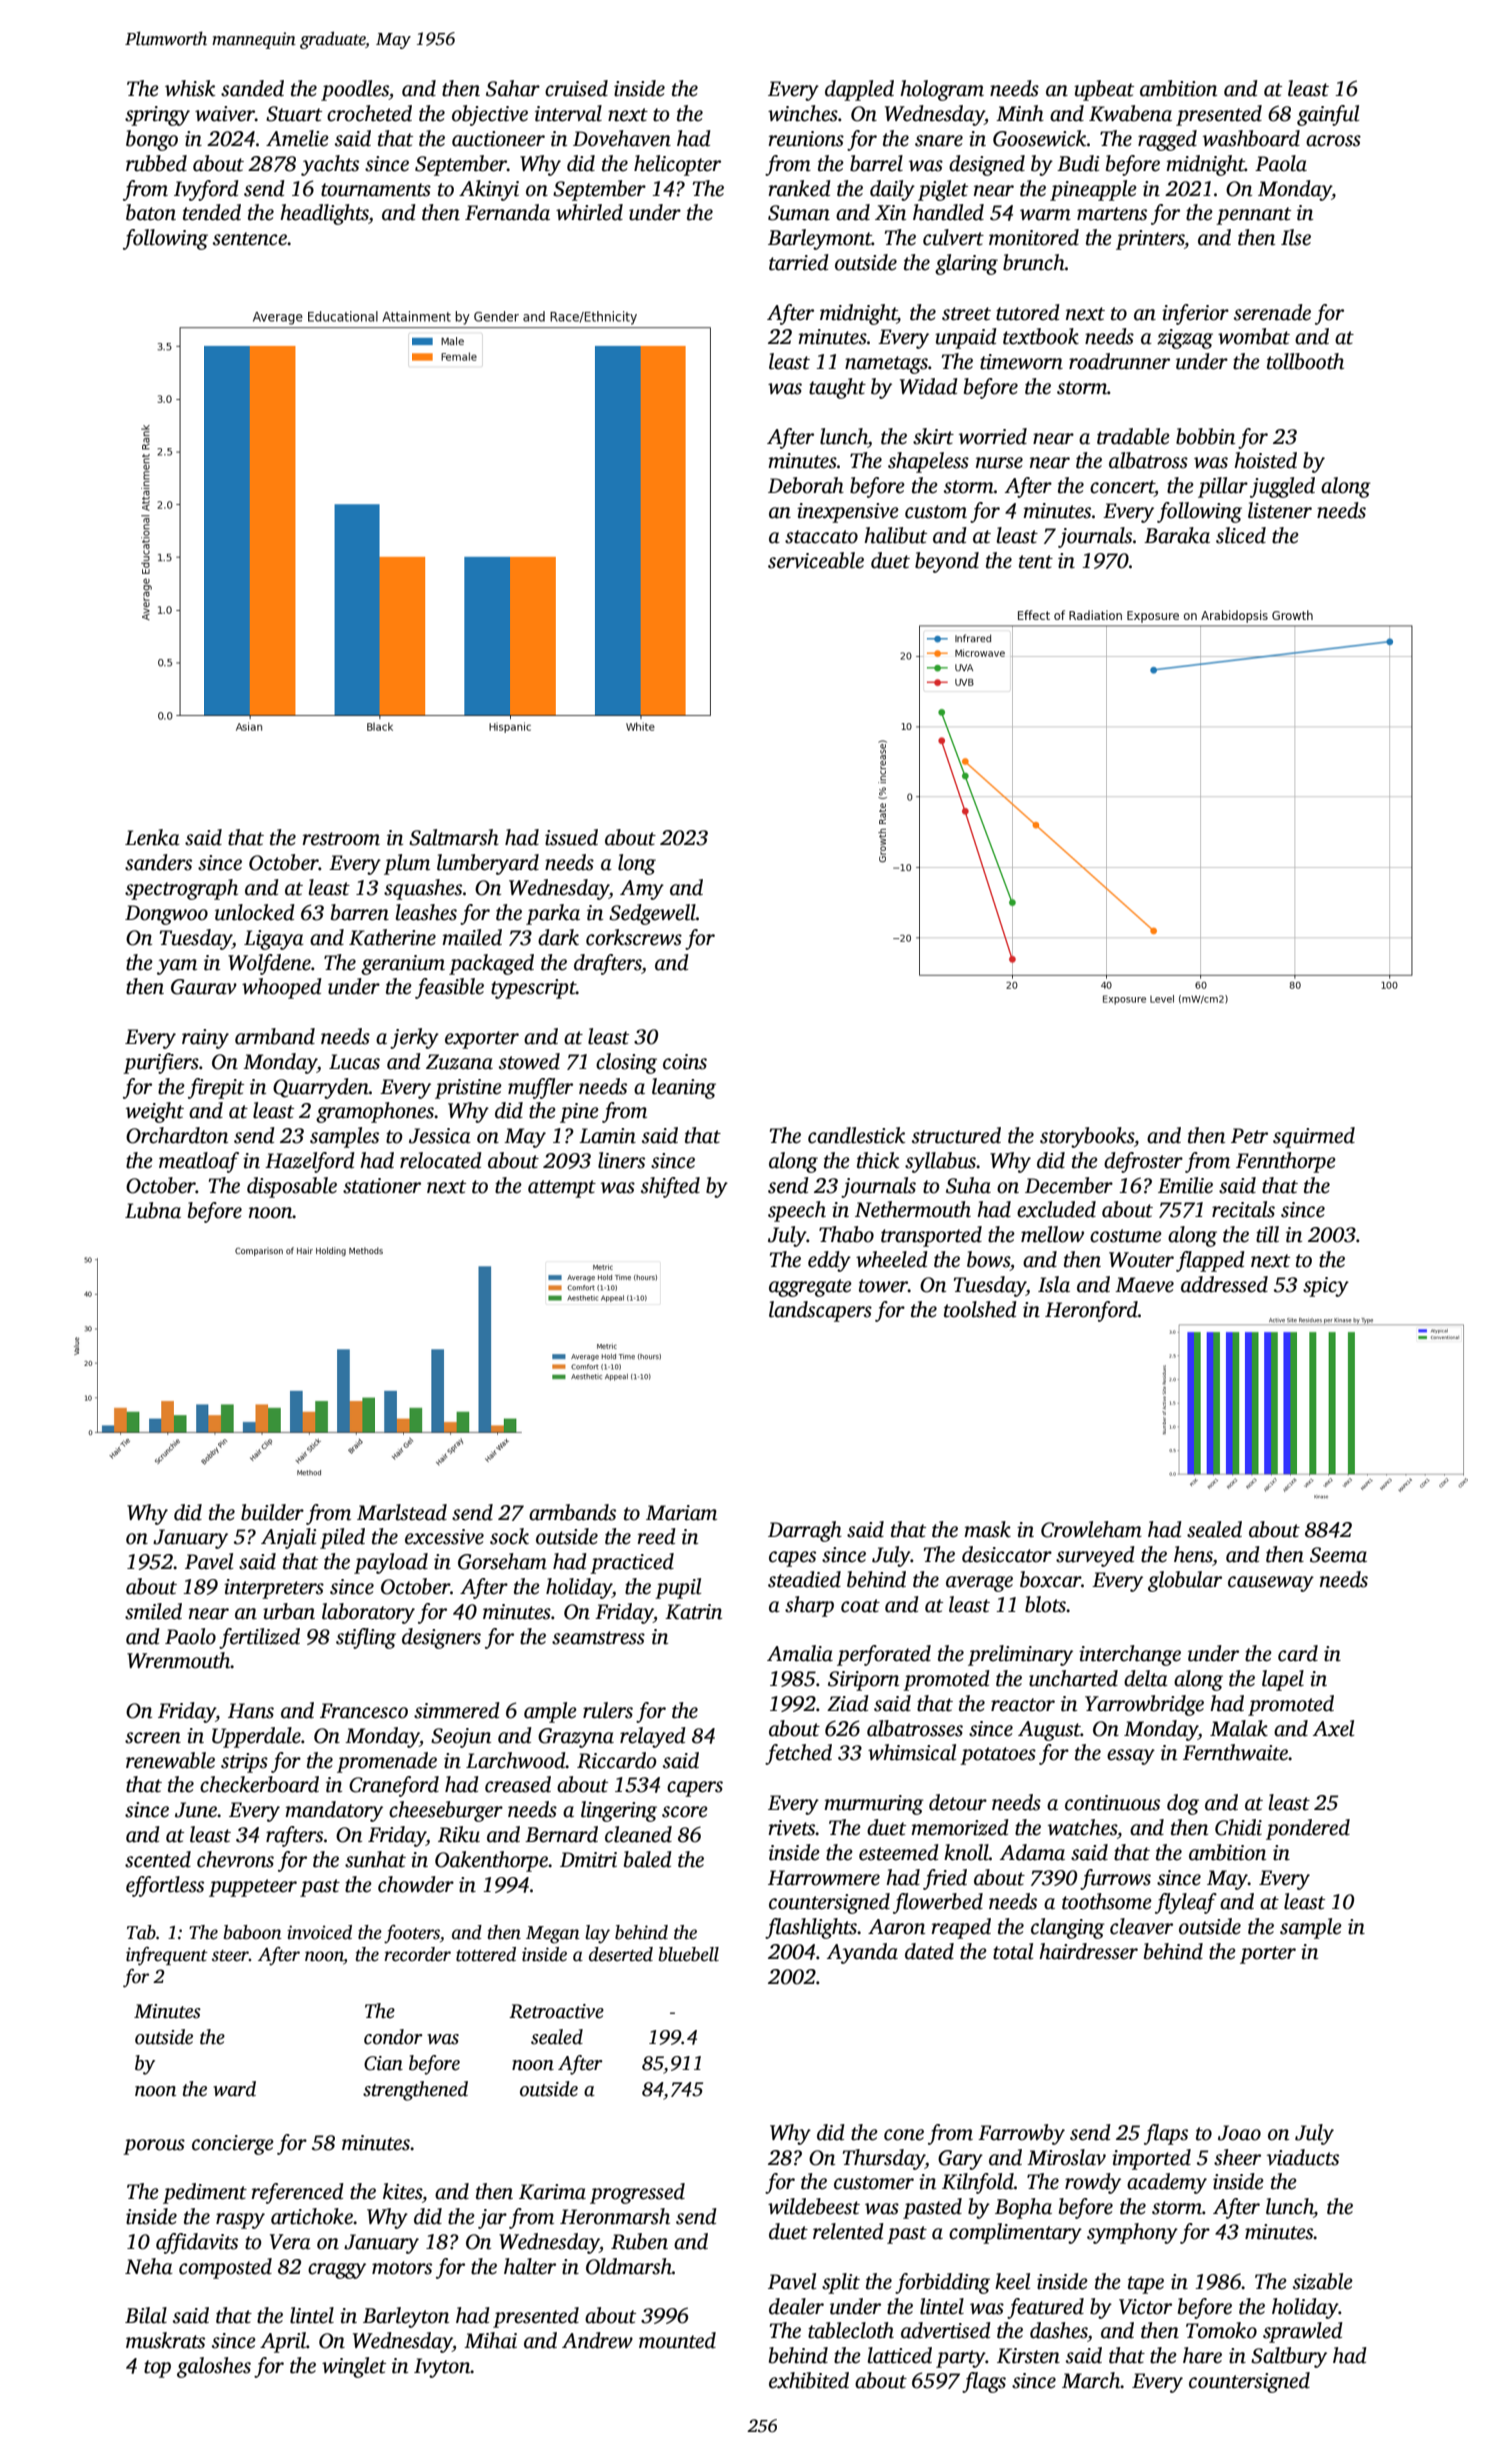 Image resolution: width=1496 pixels, height=2464 pixels. What do you see at coordinates (1185, 1185) in the page?
I see `Emilie` at bounding box center [1185, 1185].
